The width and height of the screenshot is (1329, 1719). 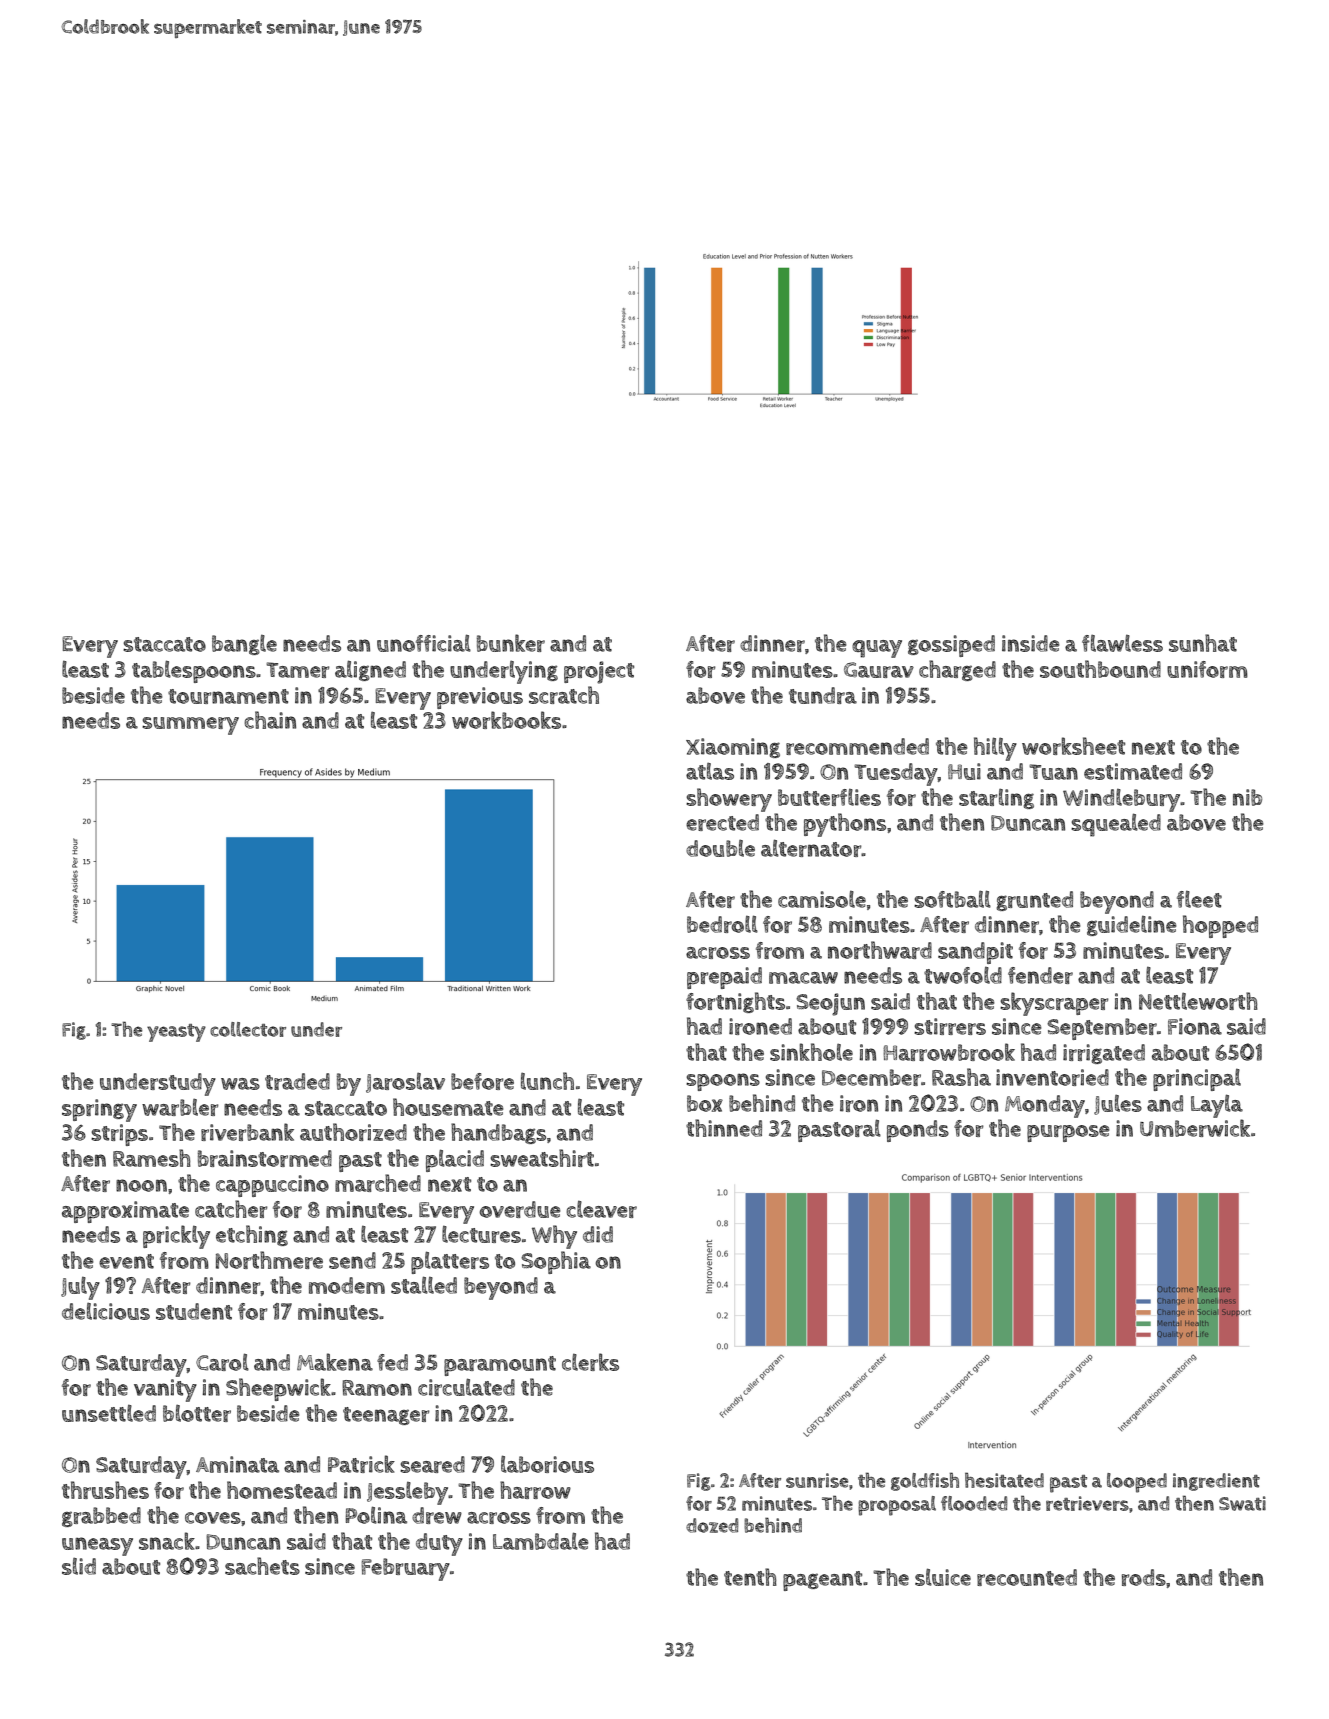 What do you see at coordinates (244, 645) in the screenshot?
I see `bangle` at bounding box center [244, 645].
